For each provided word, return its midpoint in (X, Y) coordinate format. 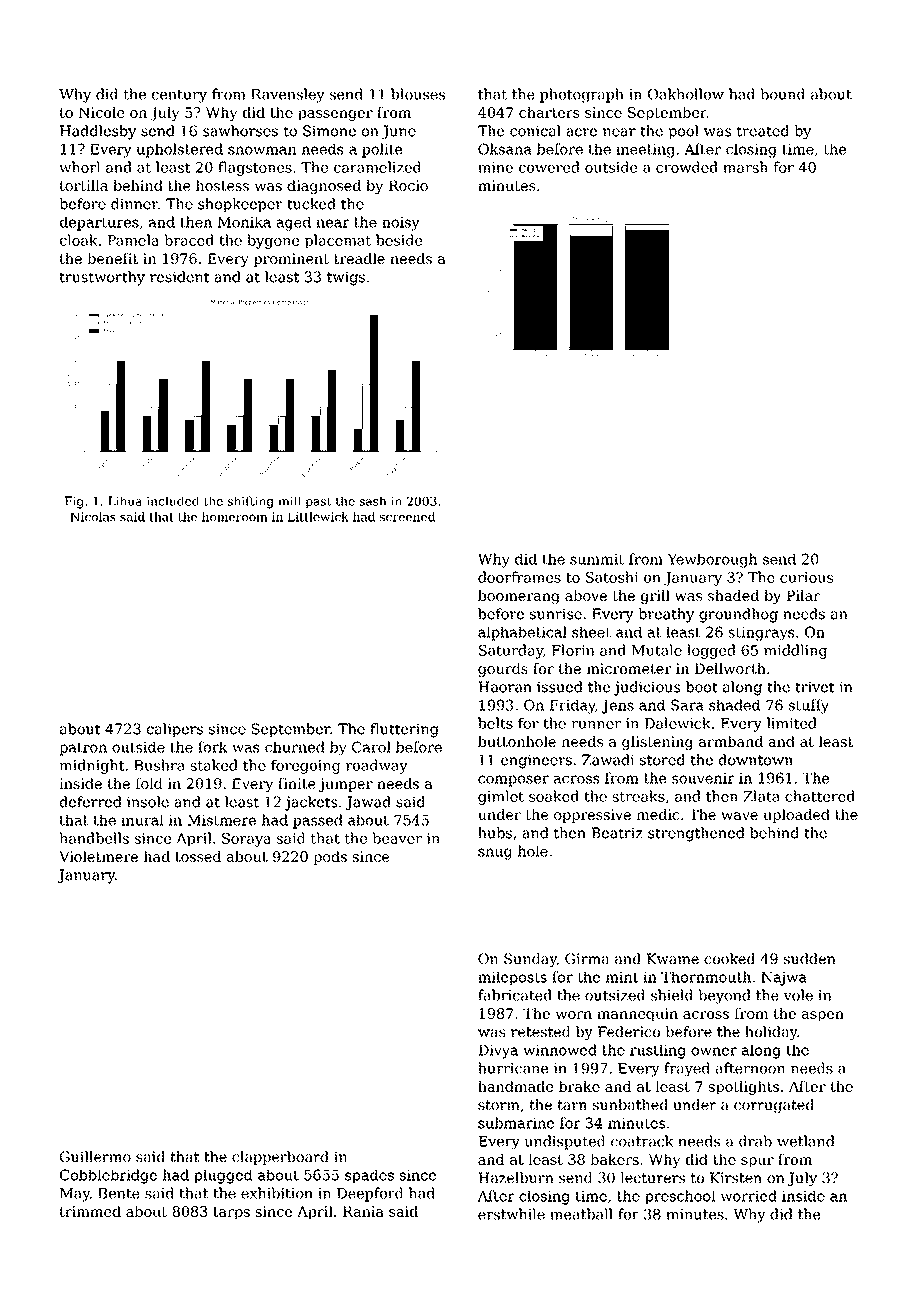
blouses (418, 94)
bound (782, 94)
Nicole (101, 112)
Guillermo (95, 1156)
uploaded (797, 816)
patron (83, 749)
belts (495, 723)
